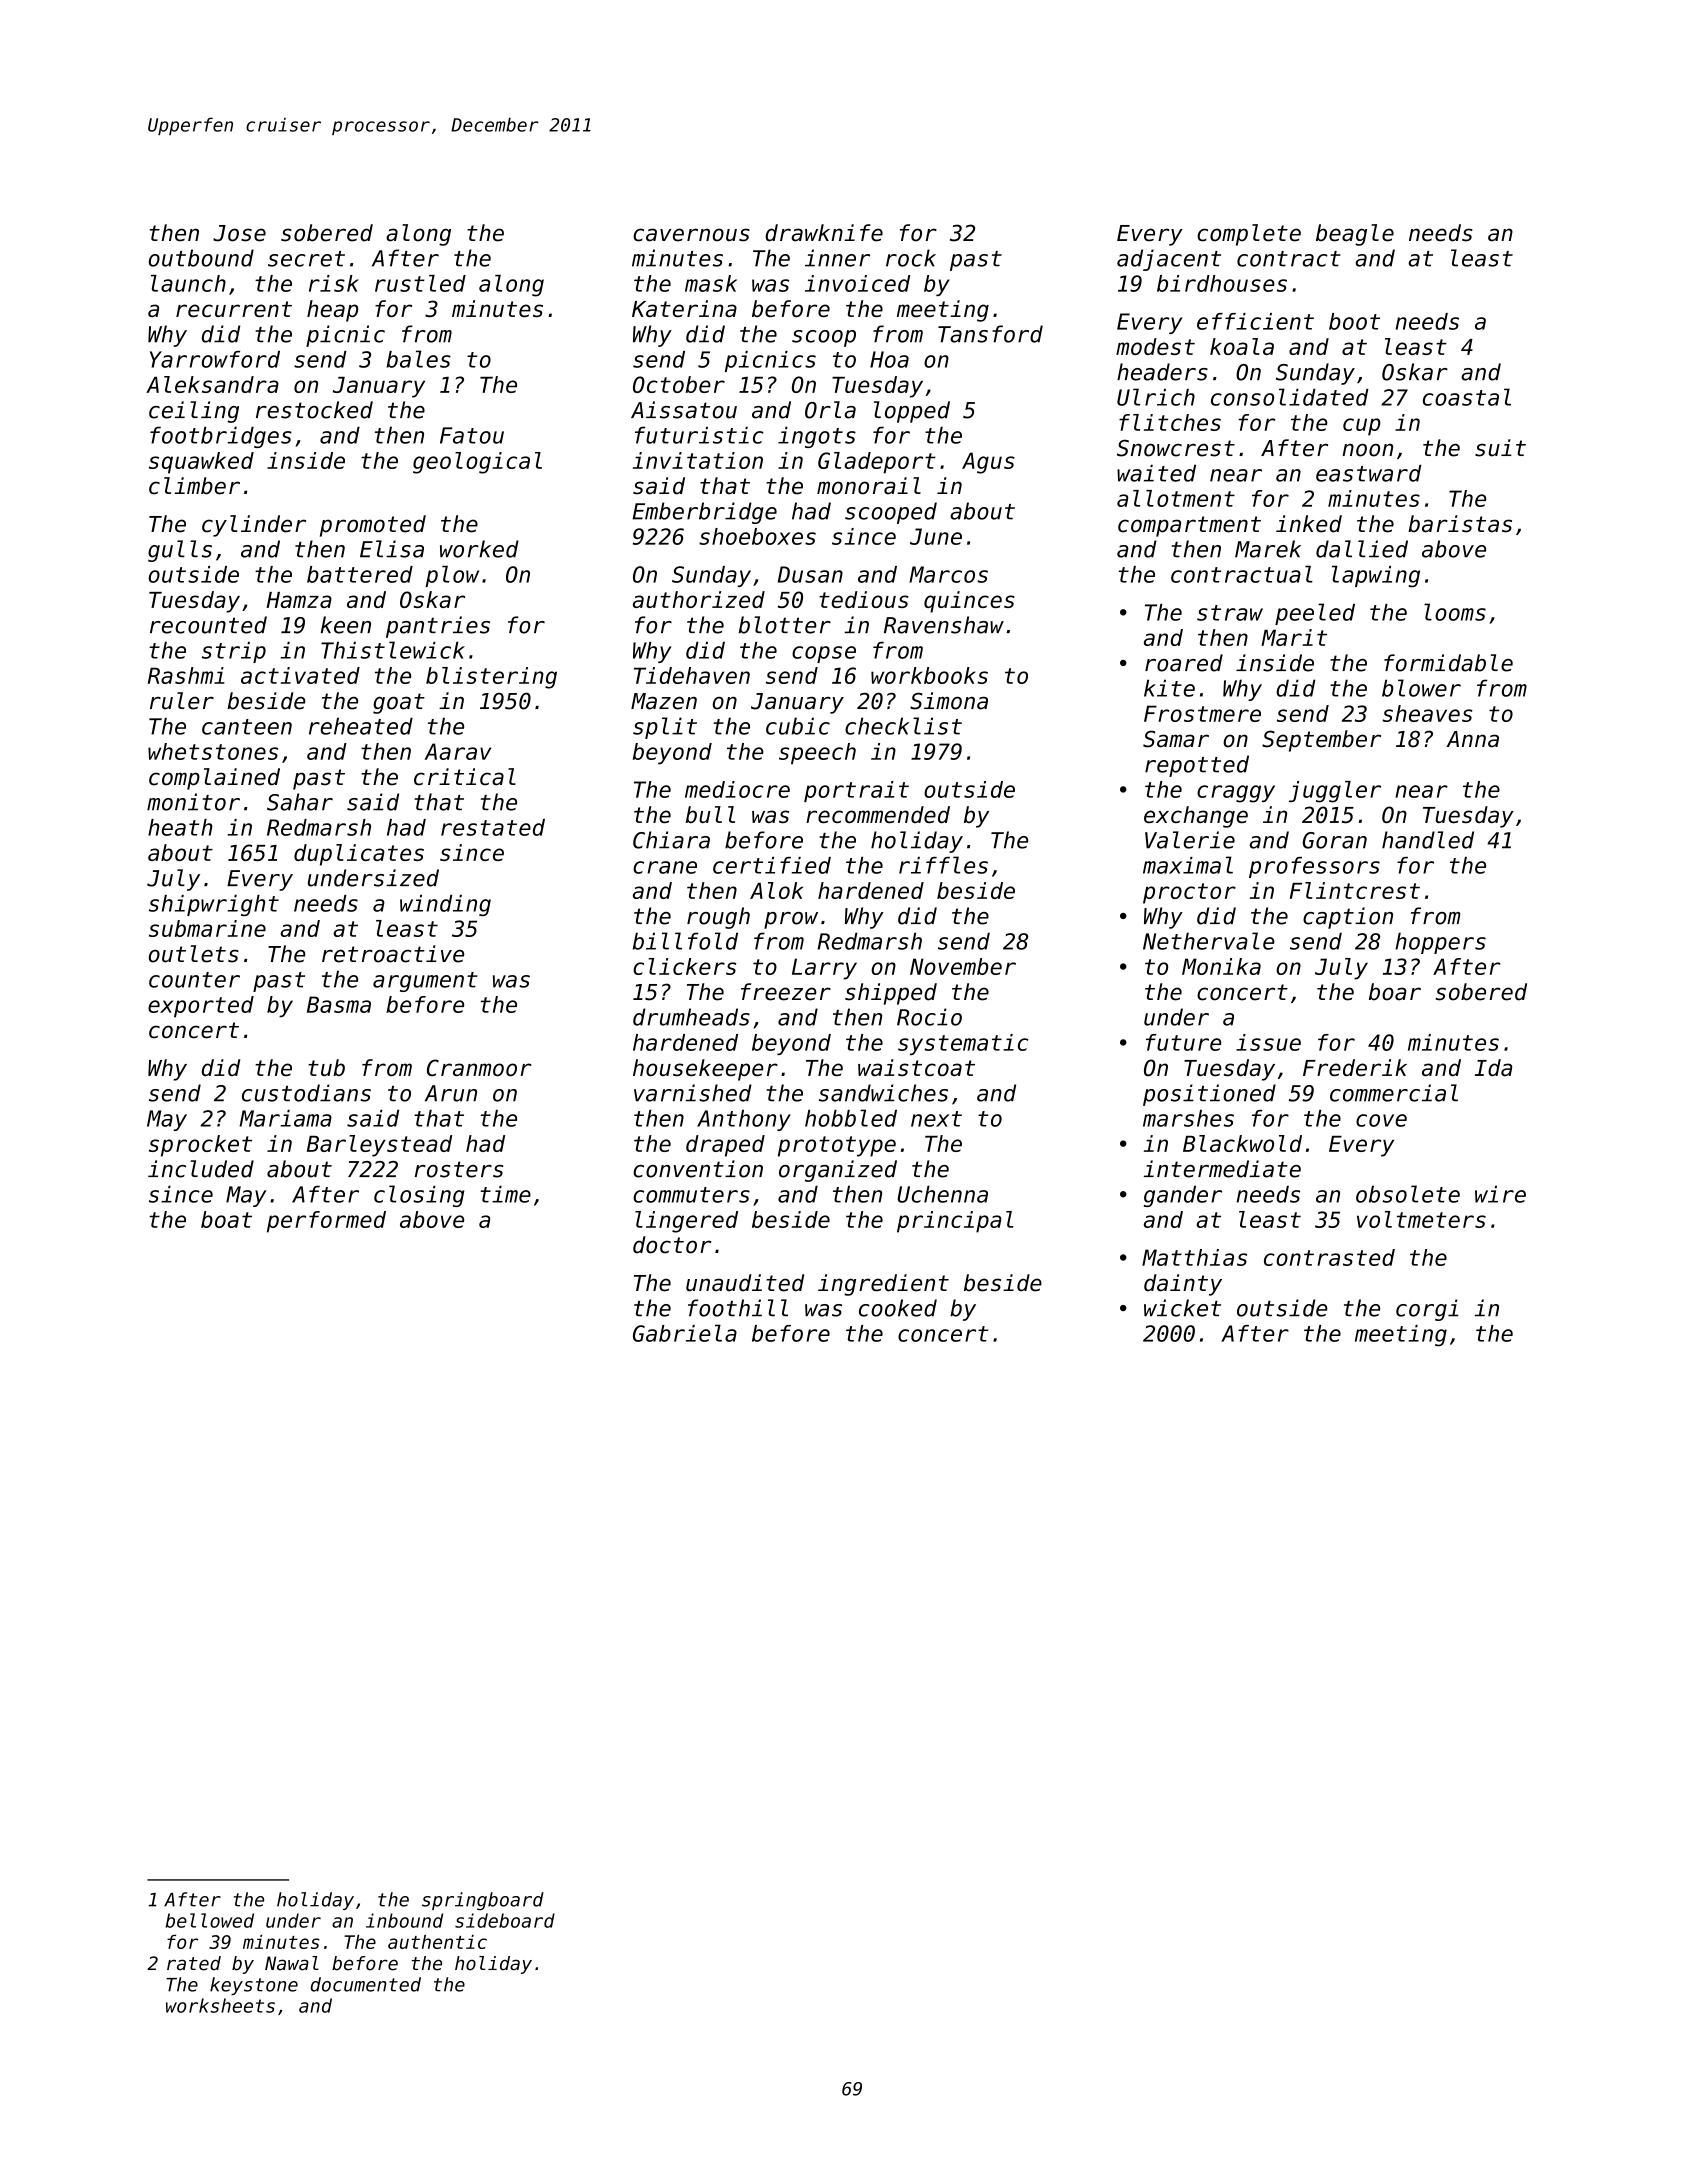 The height and width of the screenshot is (2178, 1683). I want to click on corgi, so click(1427, 1310).
